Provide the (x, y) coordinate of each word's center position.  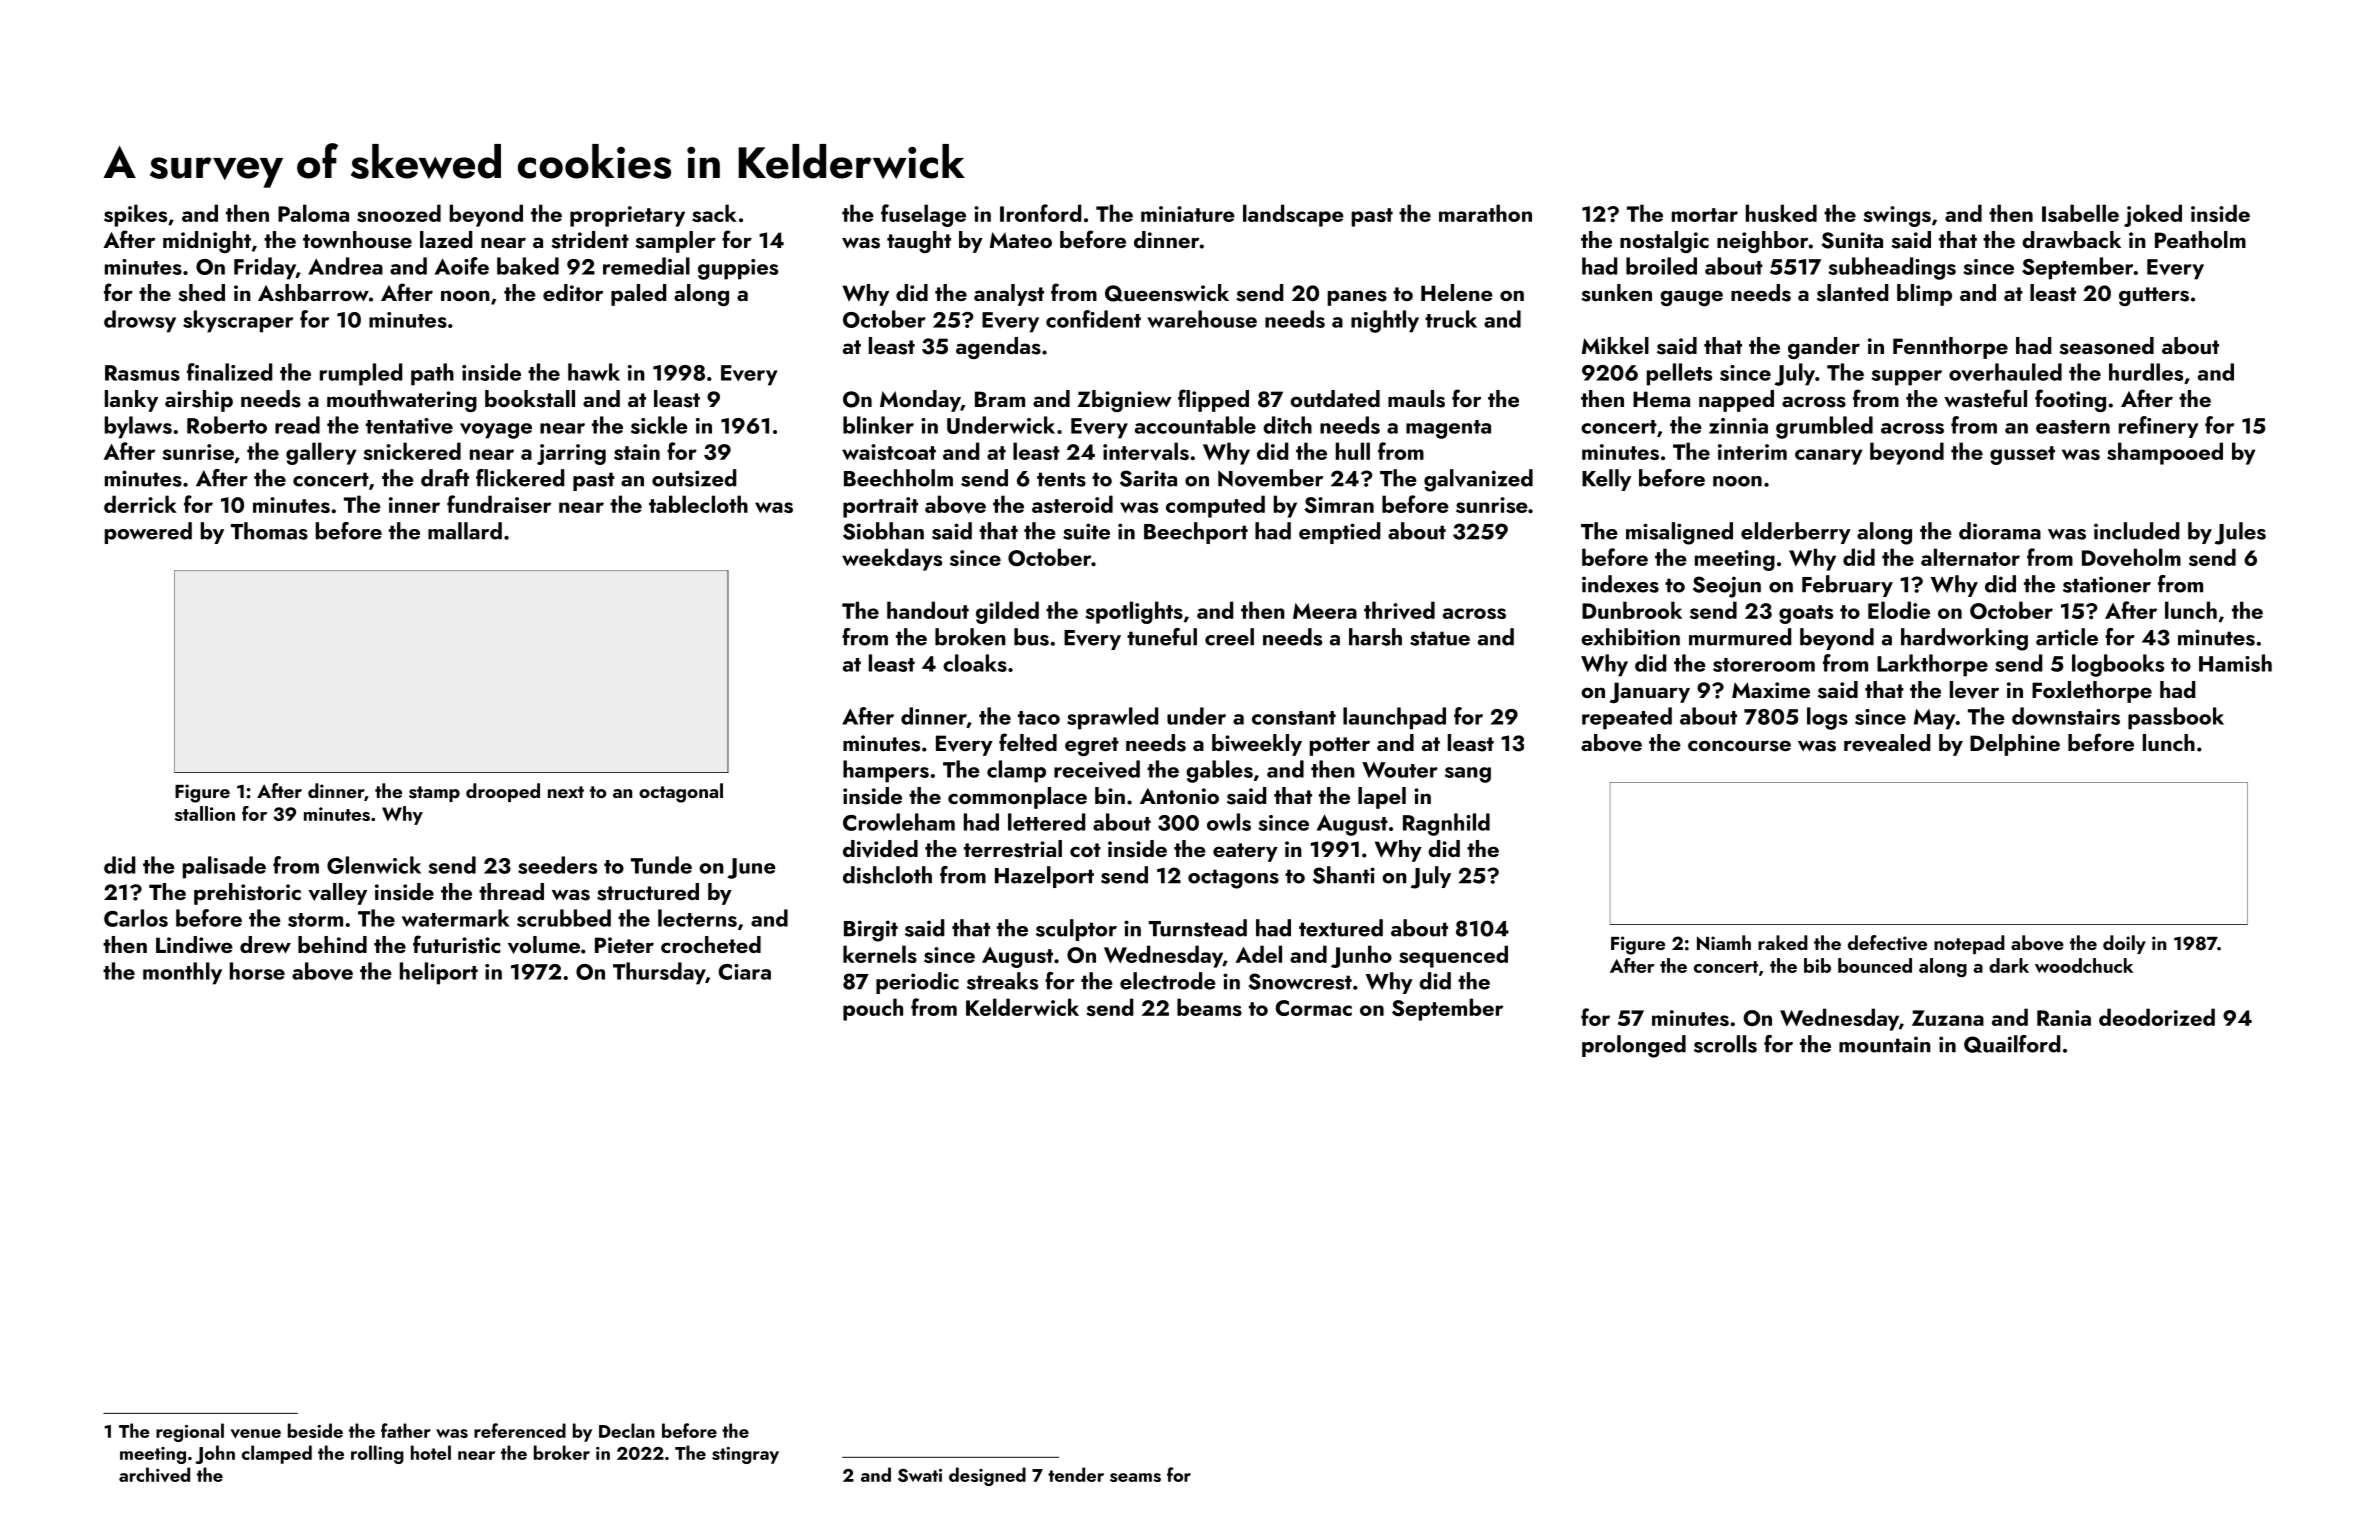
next (566, 792)
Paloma (313, 213)
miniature (1188, 214)
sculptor (1076, 930)
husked (1781, 213)
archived (154, 1474)
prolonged (1634, 1046)
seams (1135, 1477)
